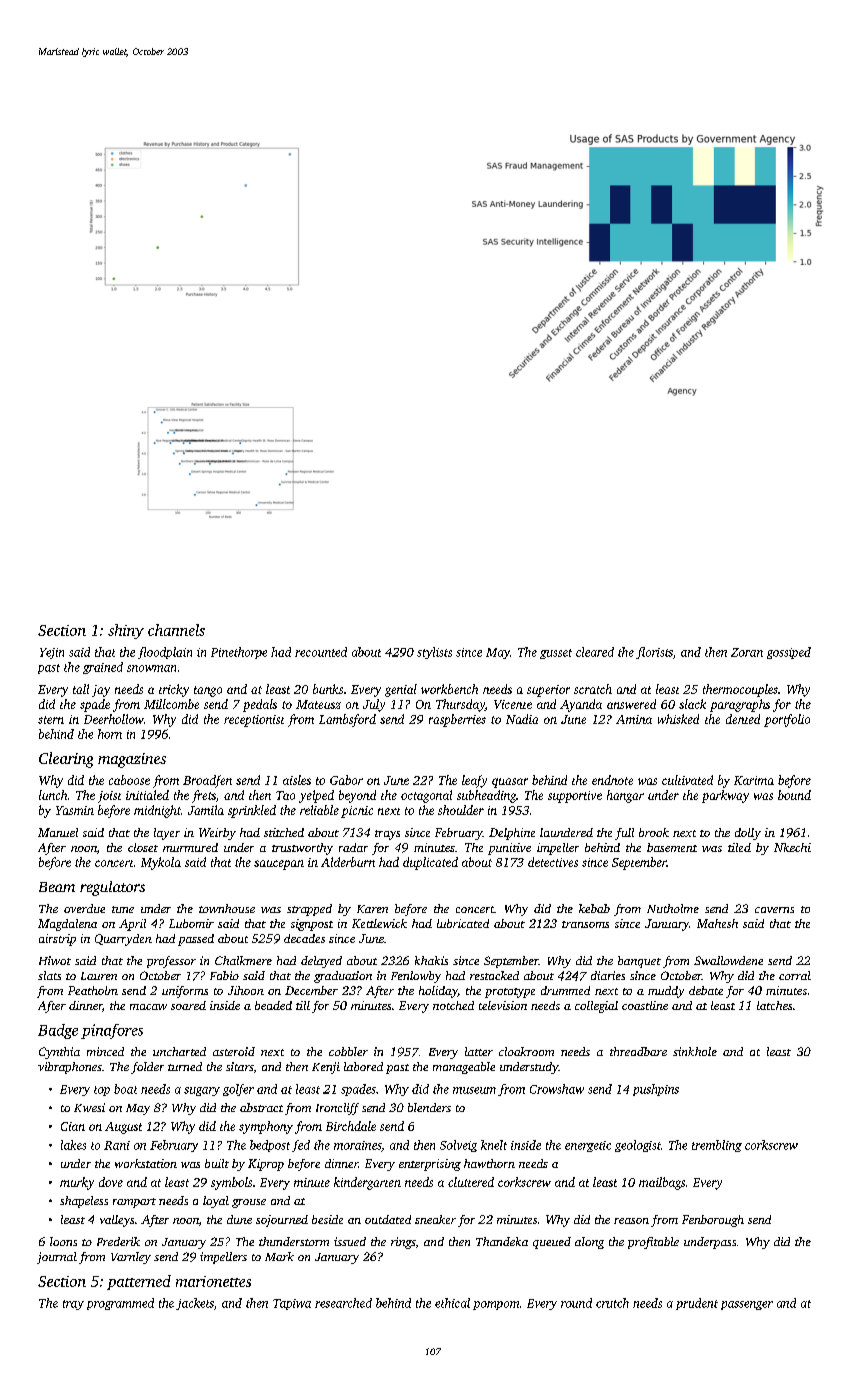  Describe the element at coordinates (552, 1243) in the image. I see `queued` at that location.
